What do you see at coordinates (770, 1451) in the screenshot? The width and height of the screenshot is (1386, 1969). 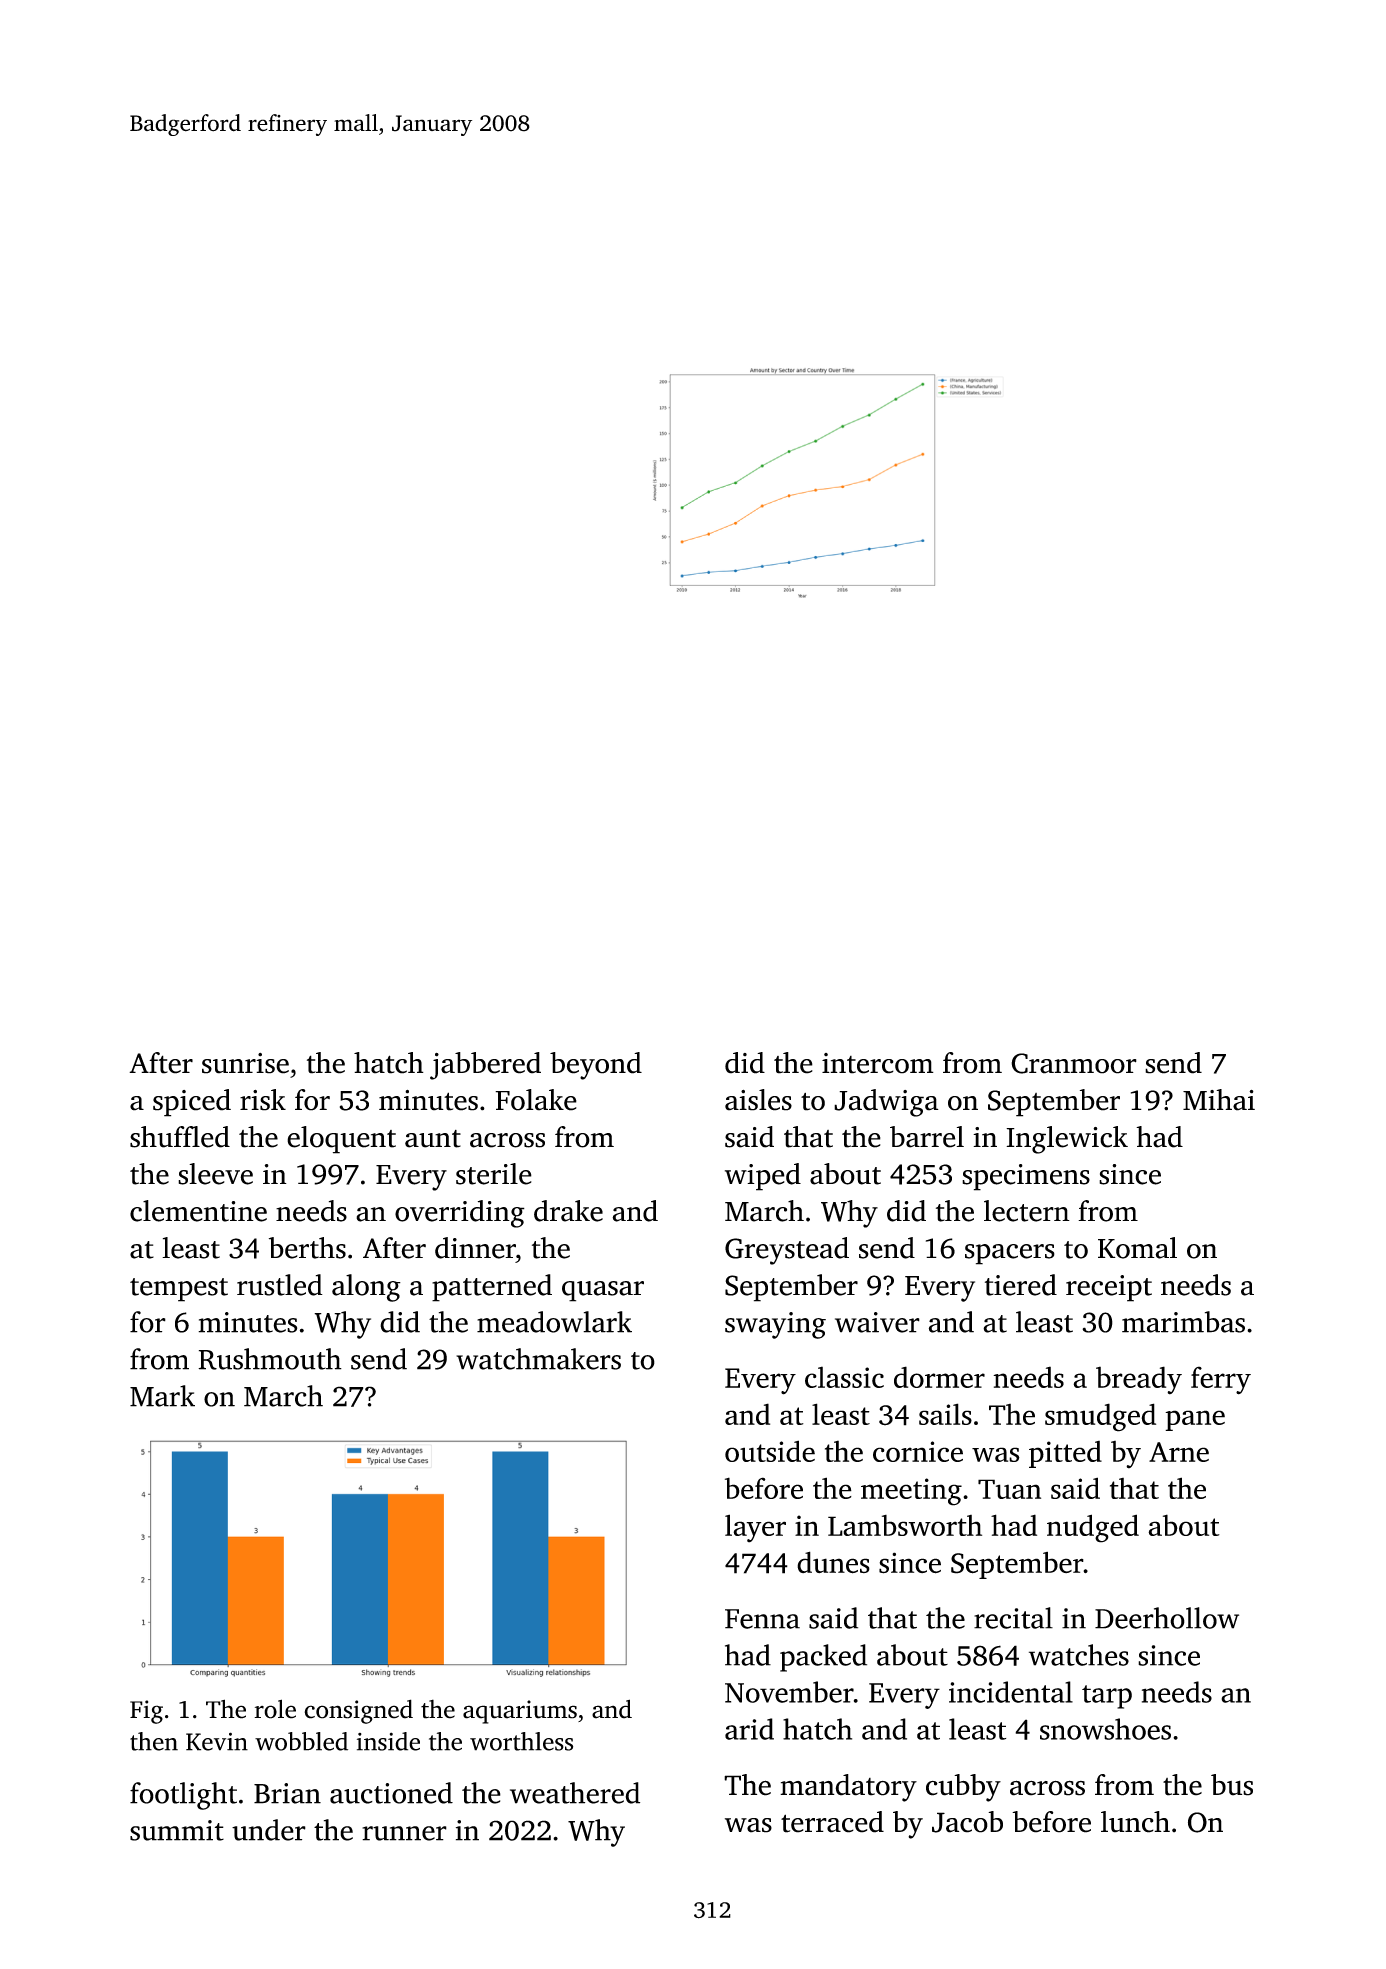 I see `outside` at bounding box center [770, 1451].
